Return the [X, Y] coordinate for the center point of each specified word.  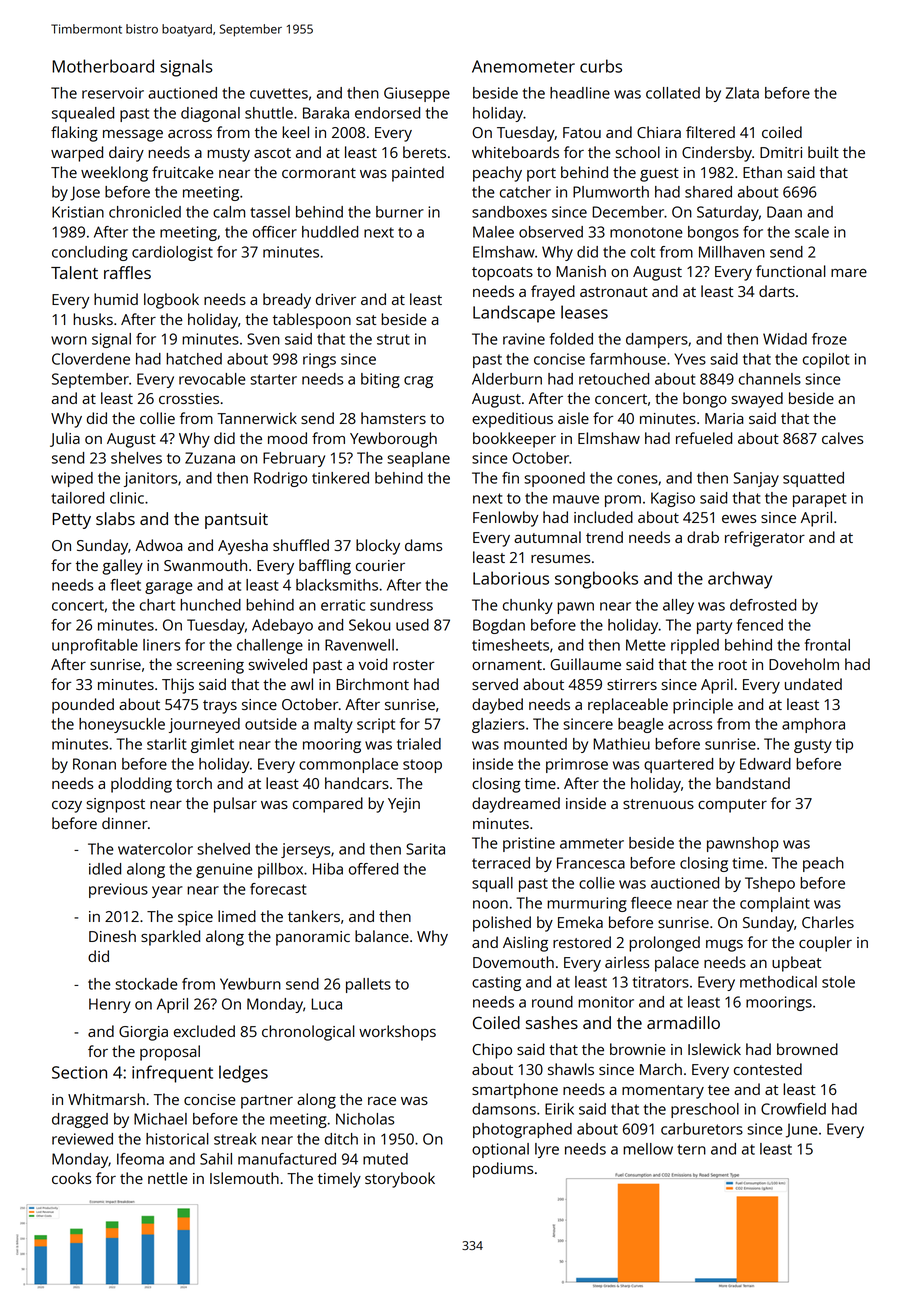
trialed [419, 744]
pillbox [280, 870]
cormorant [319, 173]
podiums [503, 1170]
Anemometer [523, 66]
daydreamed [516, 805]
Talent [74, 272]
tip [844, 745]
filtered [710, 132]
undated [813, 684]
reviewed [82, 1139]
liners [161, 645]
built [823, 152]
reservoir [113, 93]
